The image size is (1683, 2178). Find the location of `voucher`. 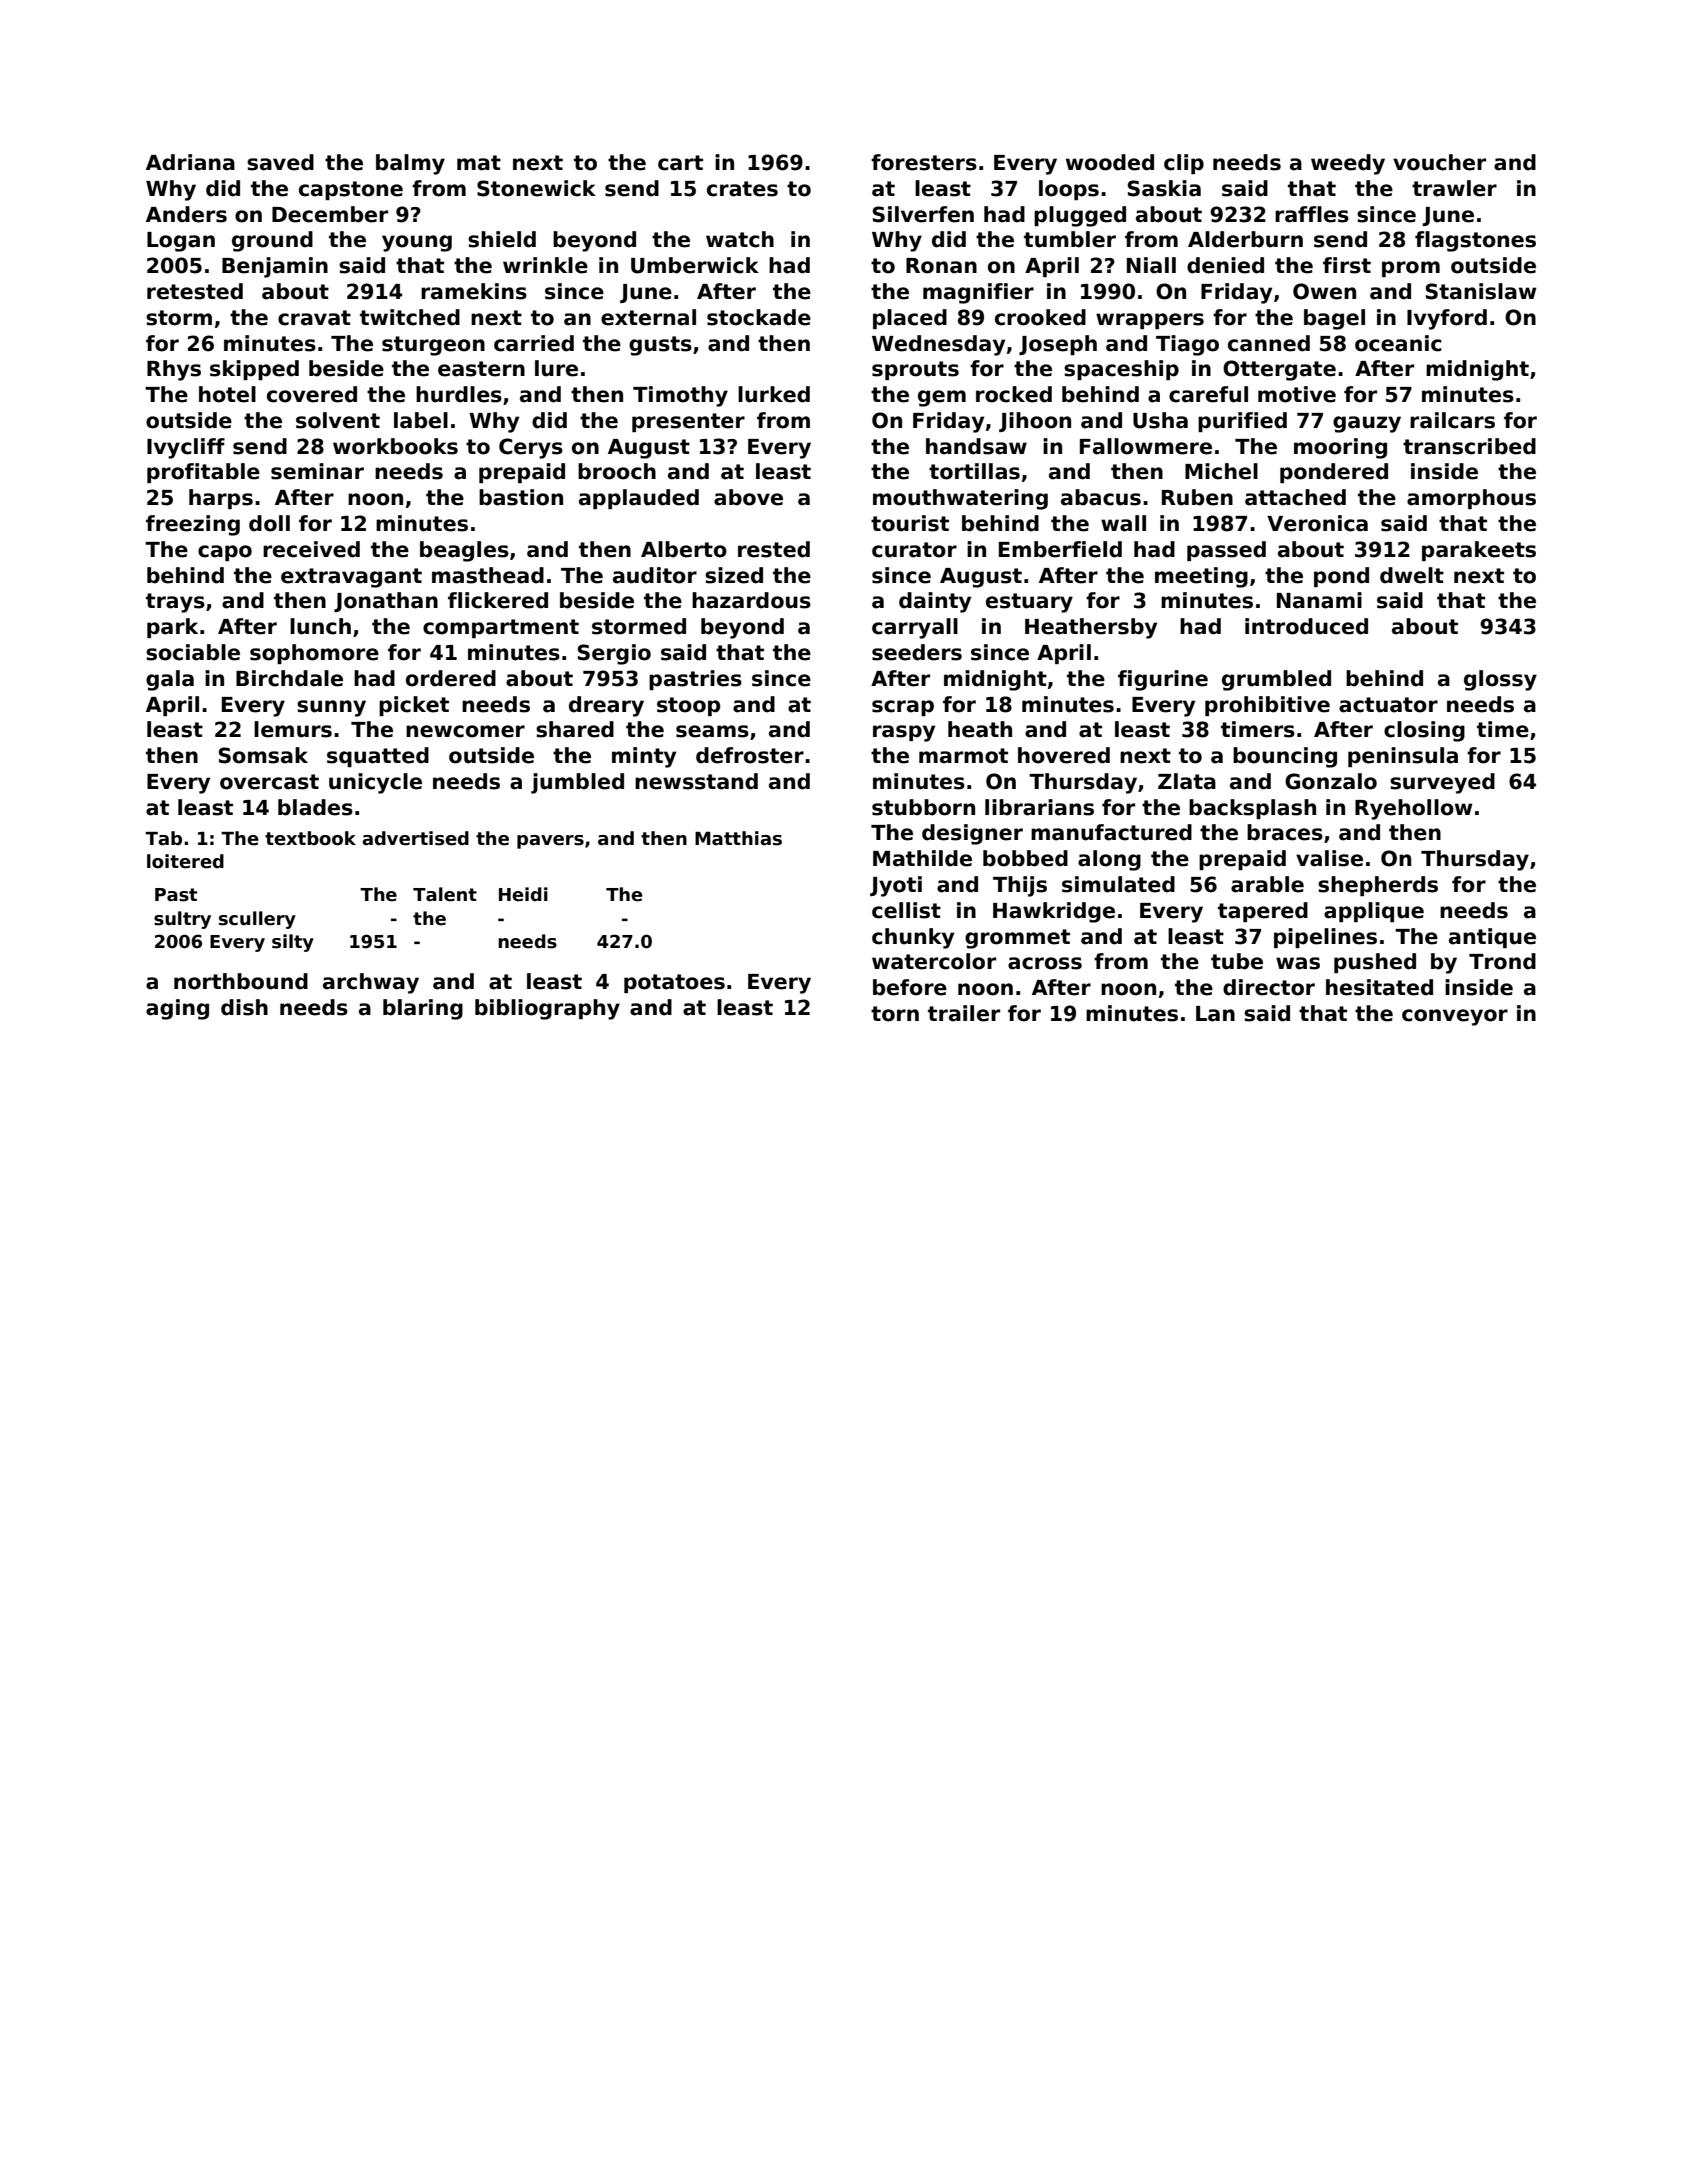

voucher is located at coordinates (1439, 162).
